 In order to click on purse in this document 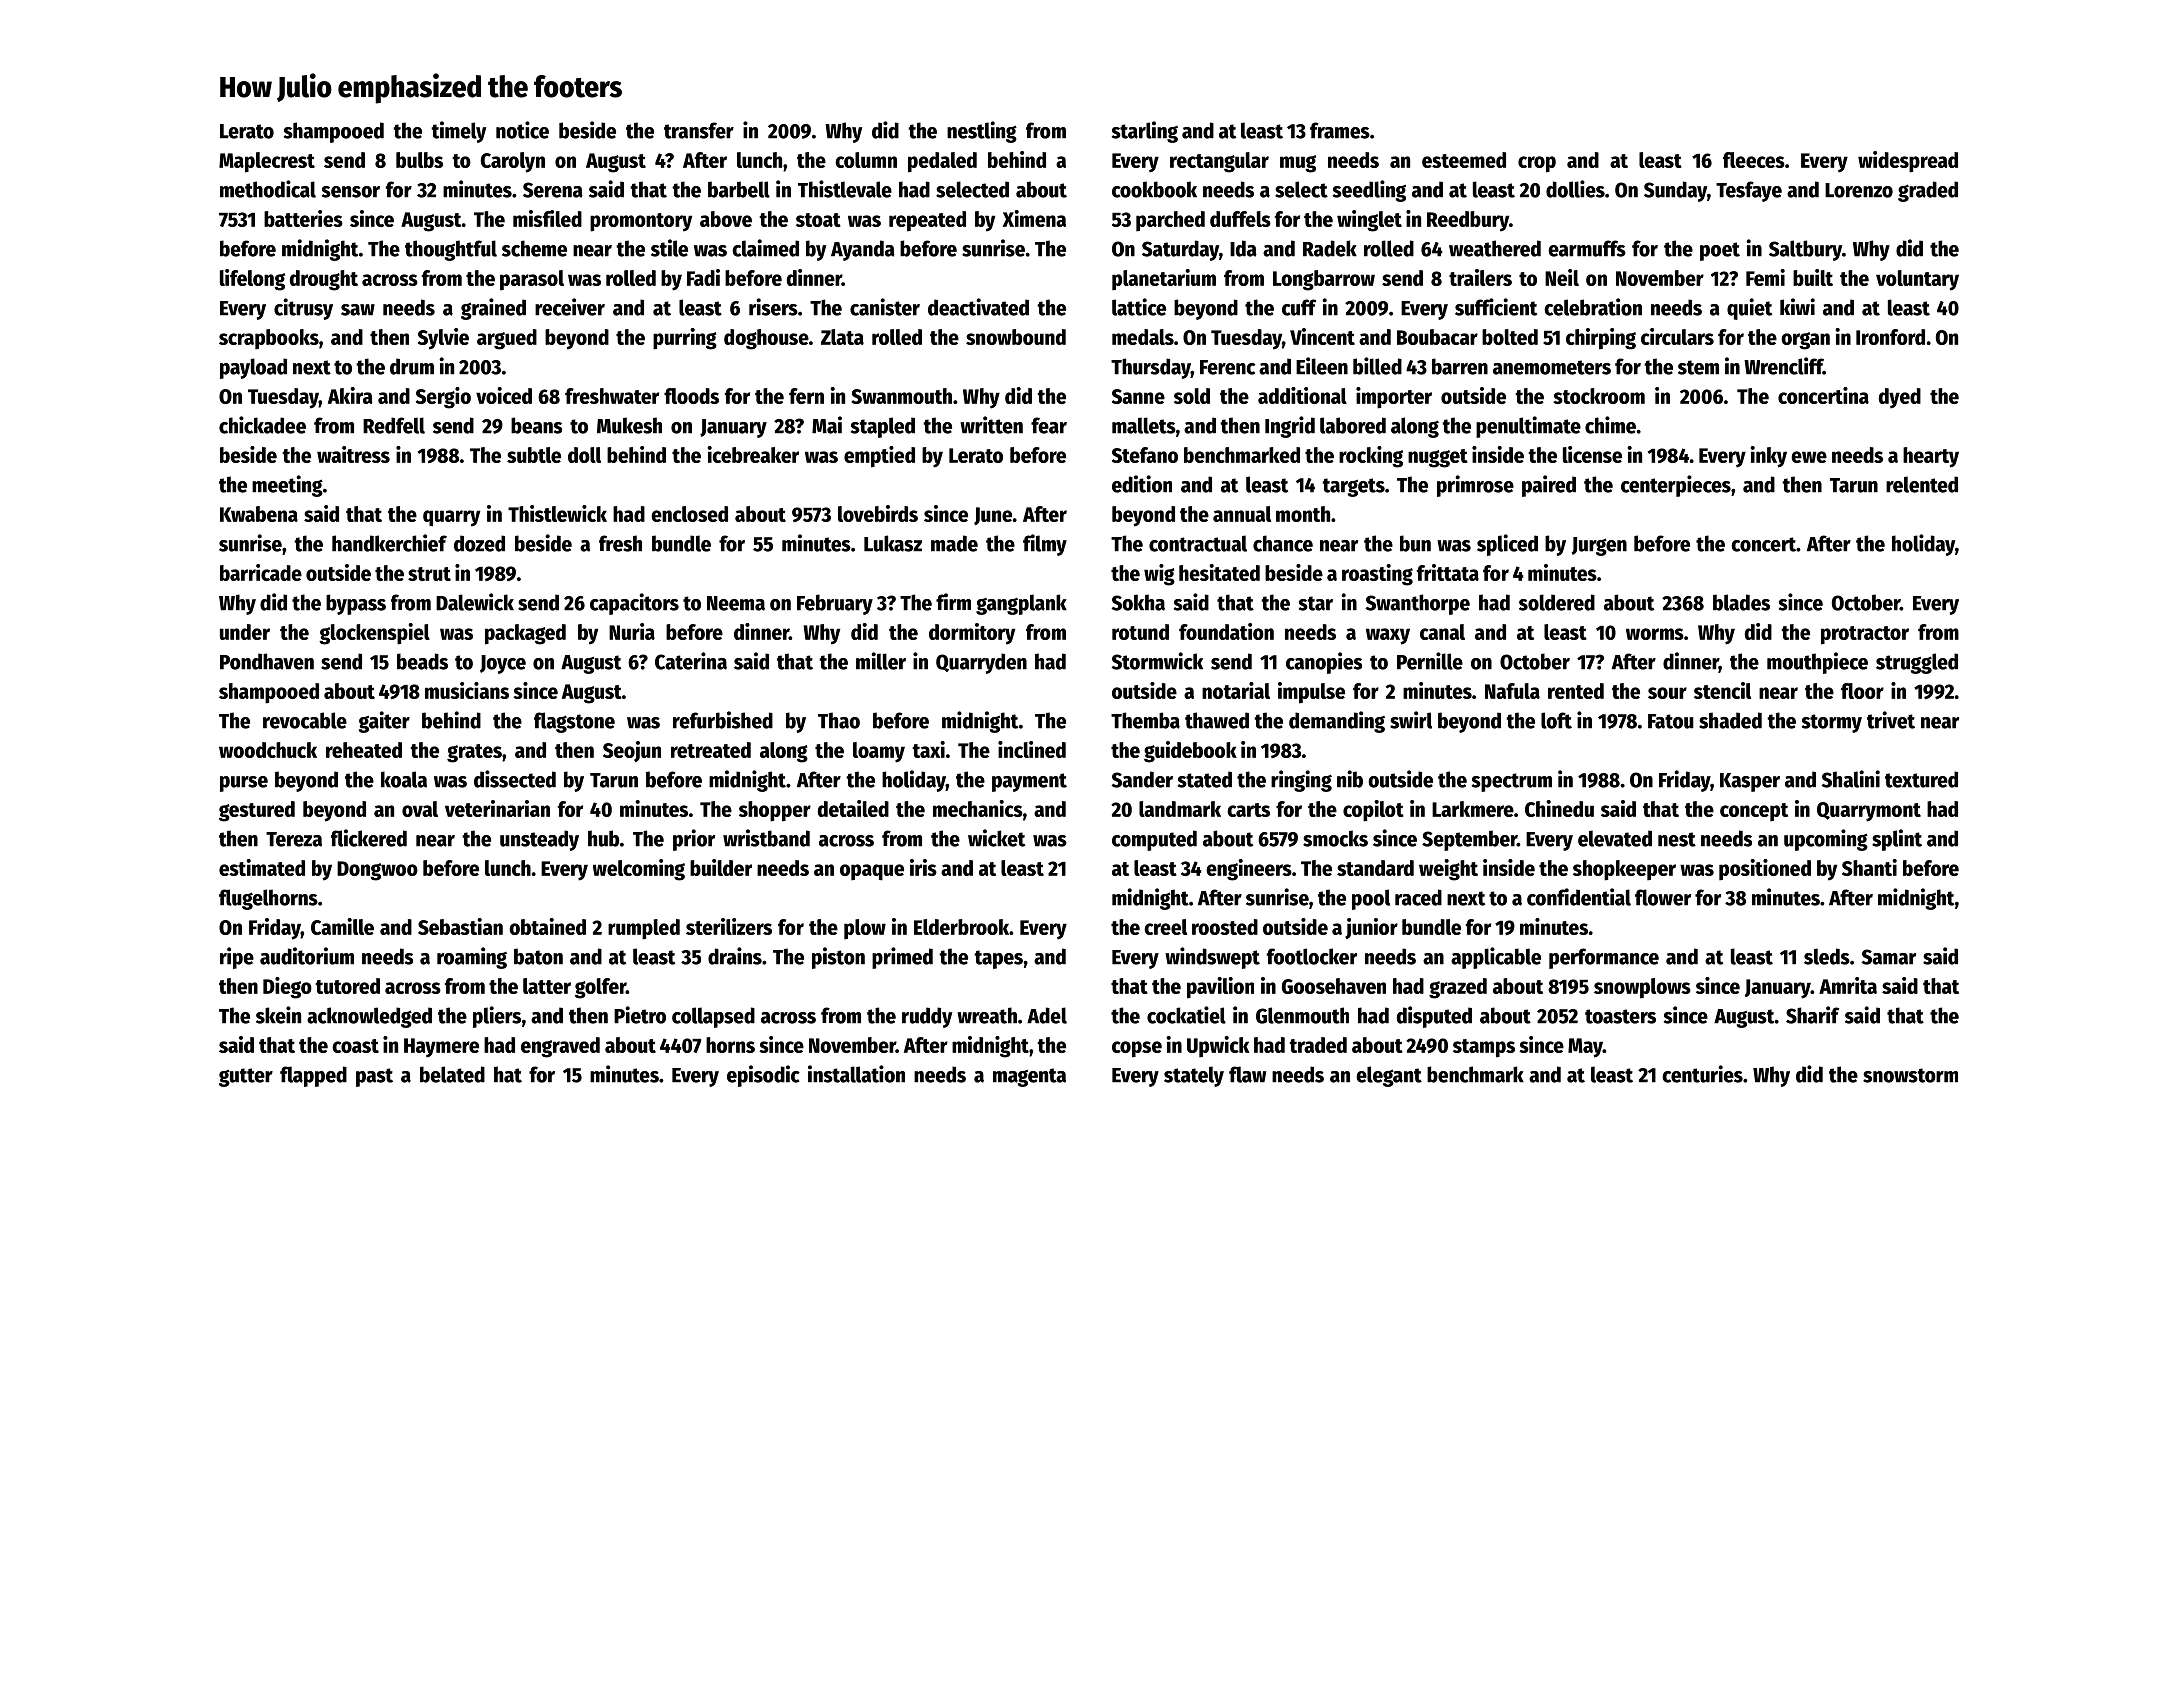, I will do `click(244, 784)`.
